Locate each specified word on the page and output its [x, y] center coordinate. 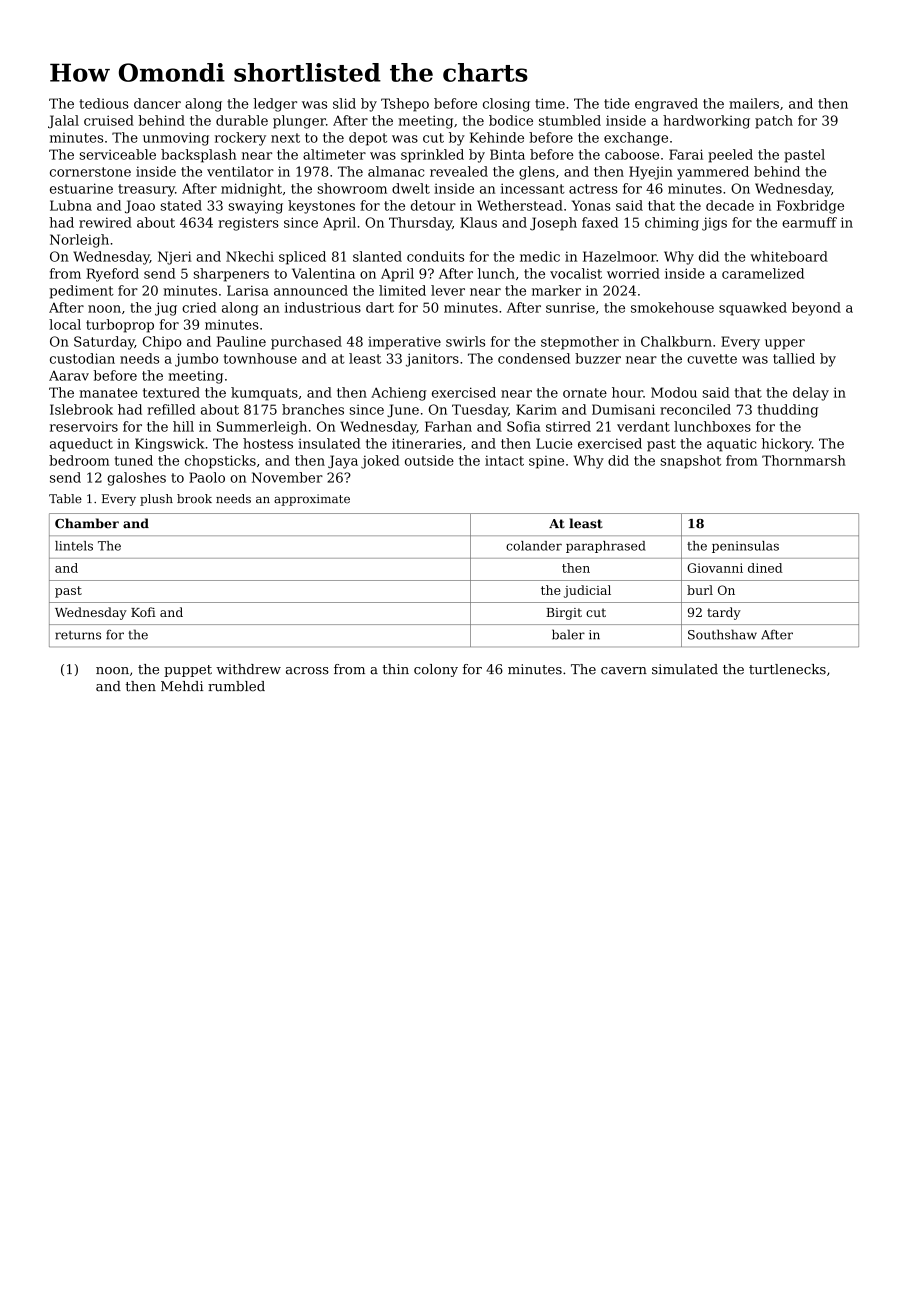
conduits [435, 256]
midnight [251, 190]
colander [534, 546]
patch [774, 122]
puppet [188, 671]
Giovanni [715, 568]
